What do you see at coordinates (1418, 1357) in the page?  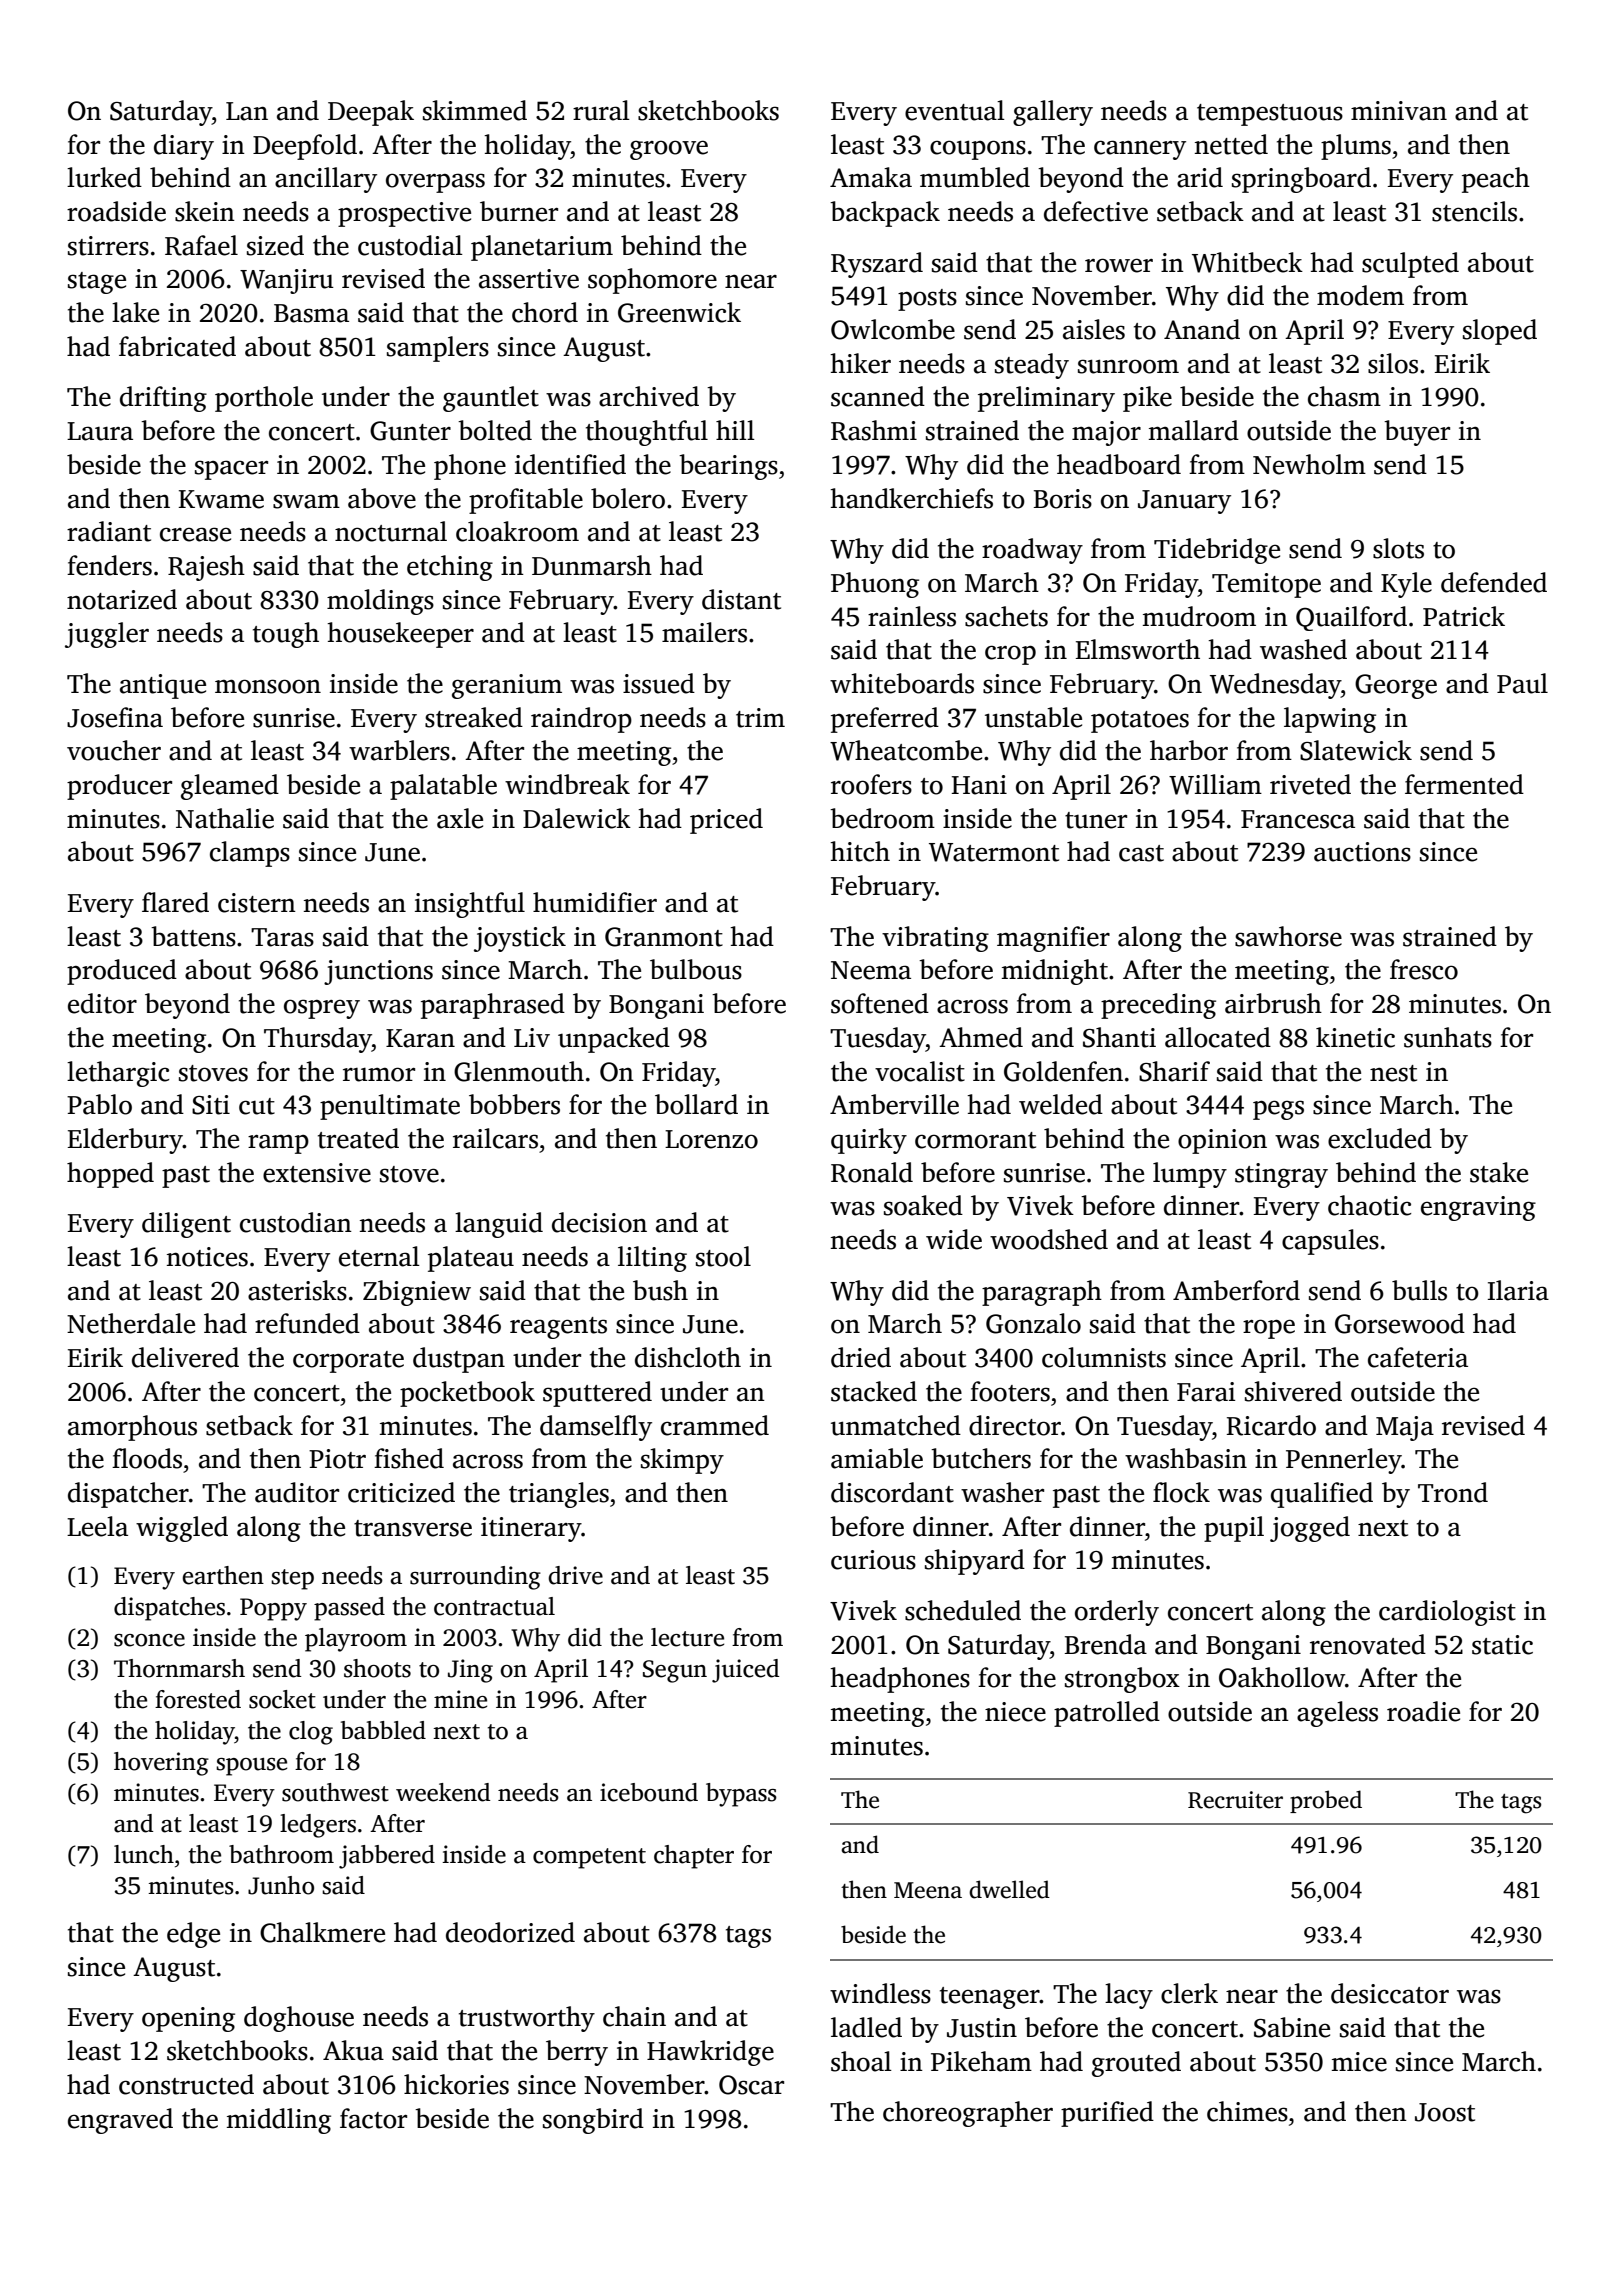 I see `cafeteria` at bounding box center [1418, 1357].
